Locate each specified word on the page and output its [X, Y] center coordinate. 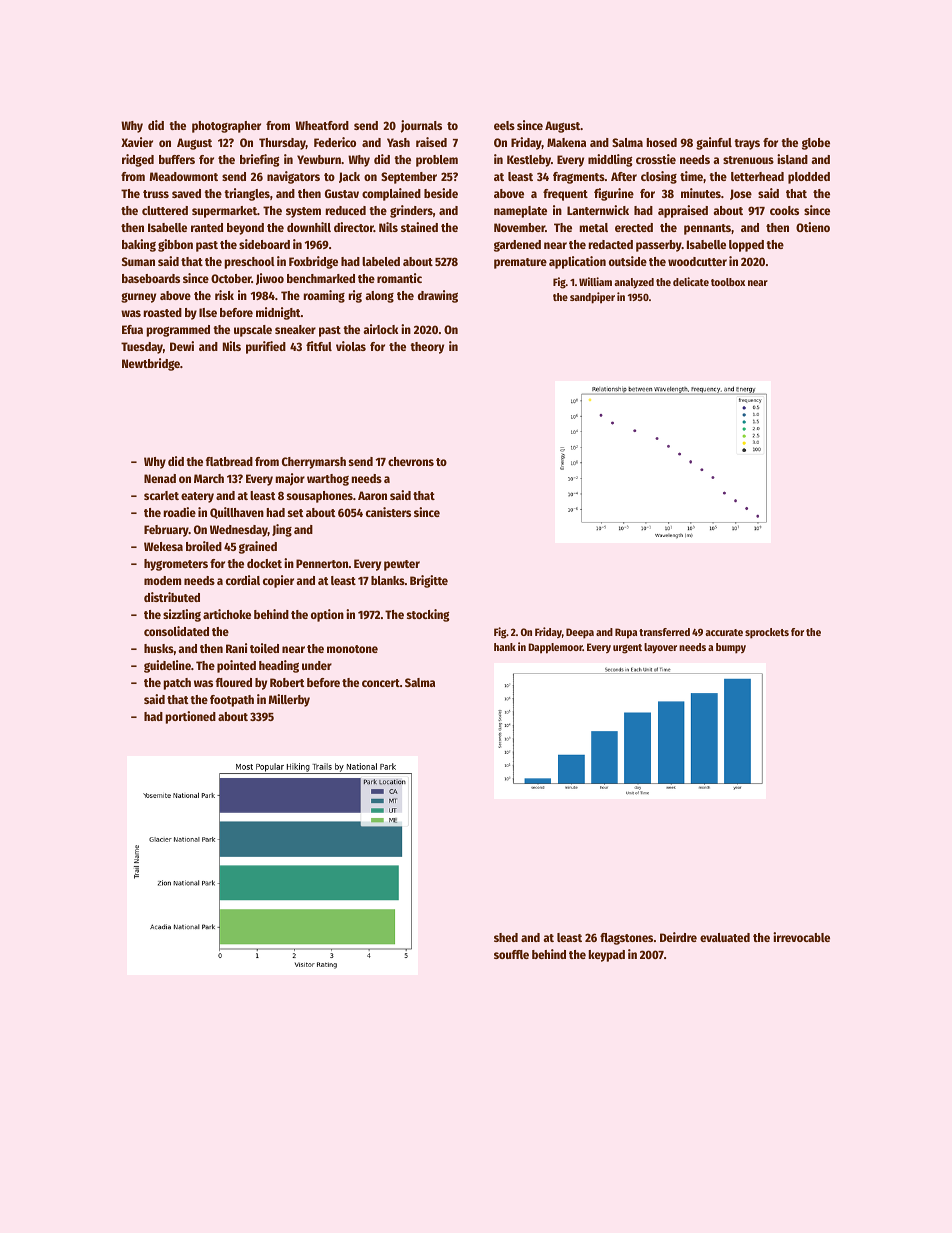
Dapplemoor [555, 648]
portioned [191, 717]
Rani [236, 648]
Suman [138, 261]
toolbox [728, 282]
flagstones [626, 939]
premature [520, 263]
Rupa [626, 633]
